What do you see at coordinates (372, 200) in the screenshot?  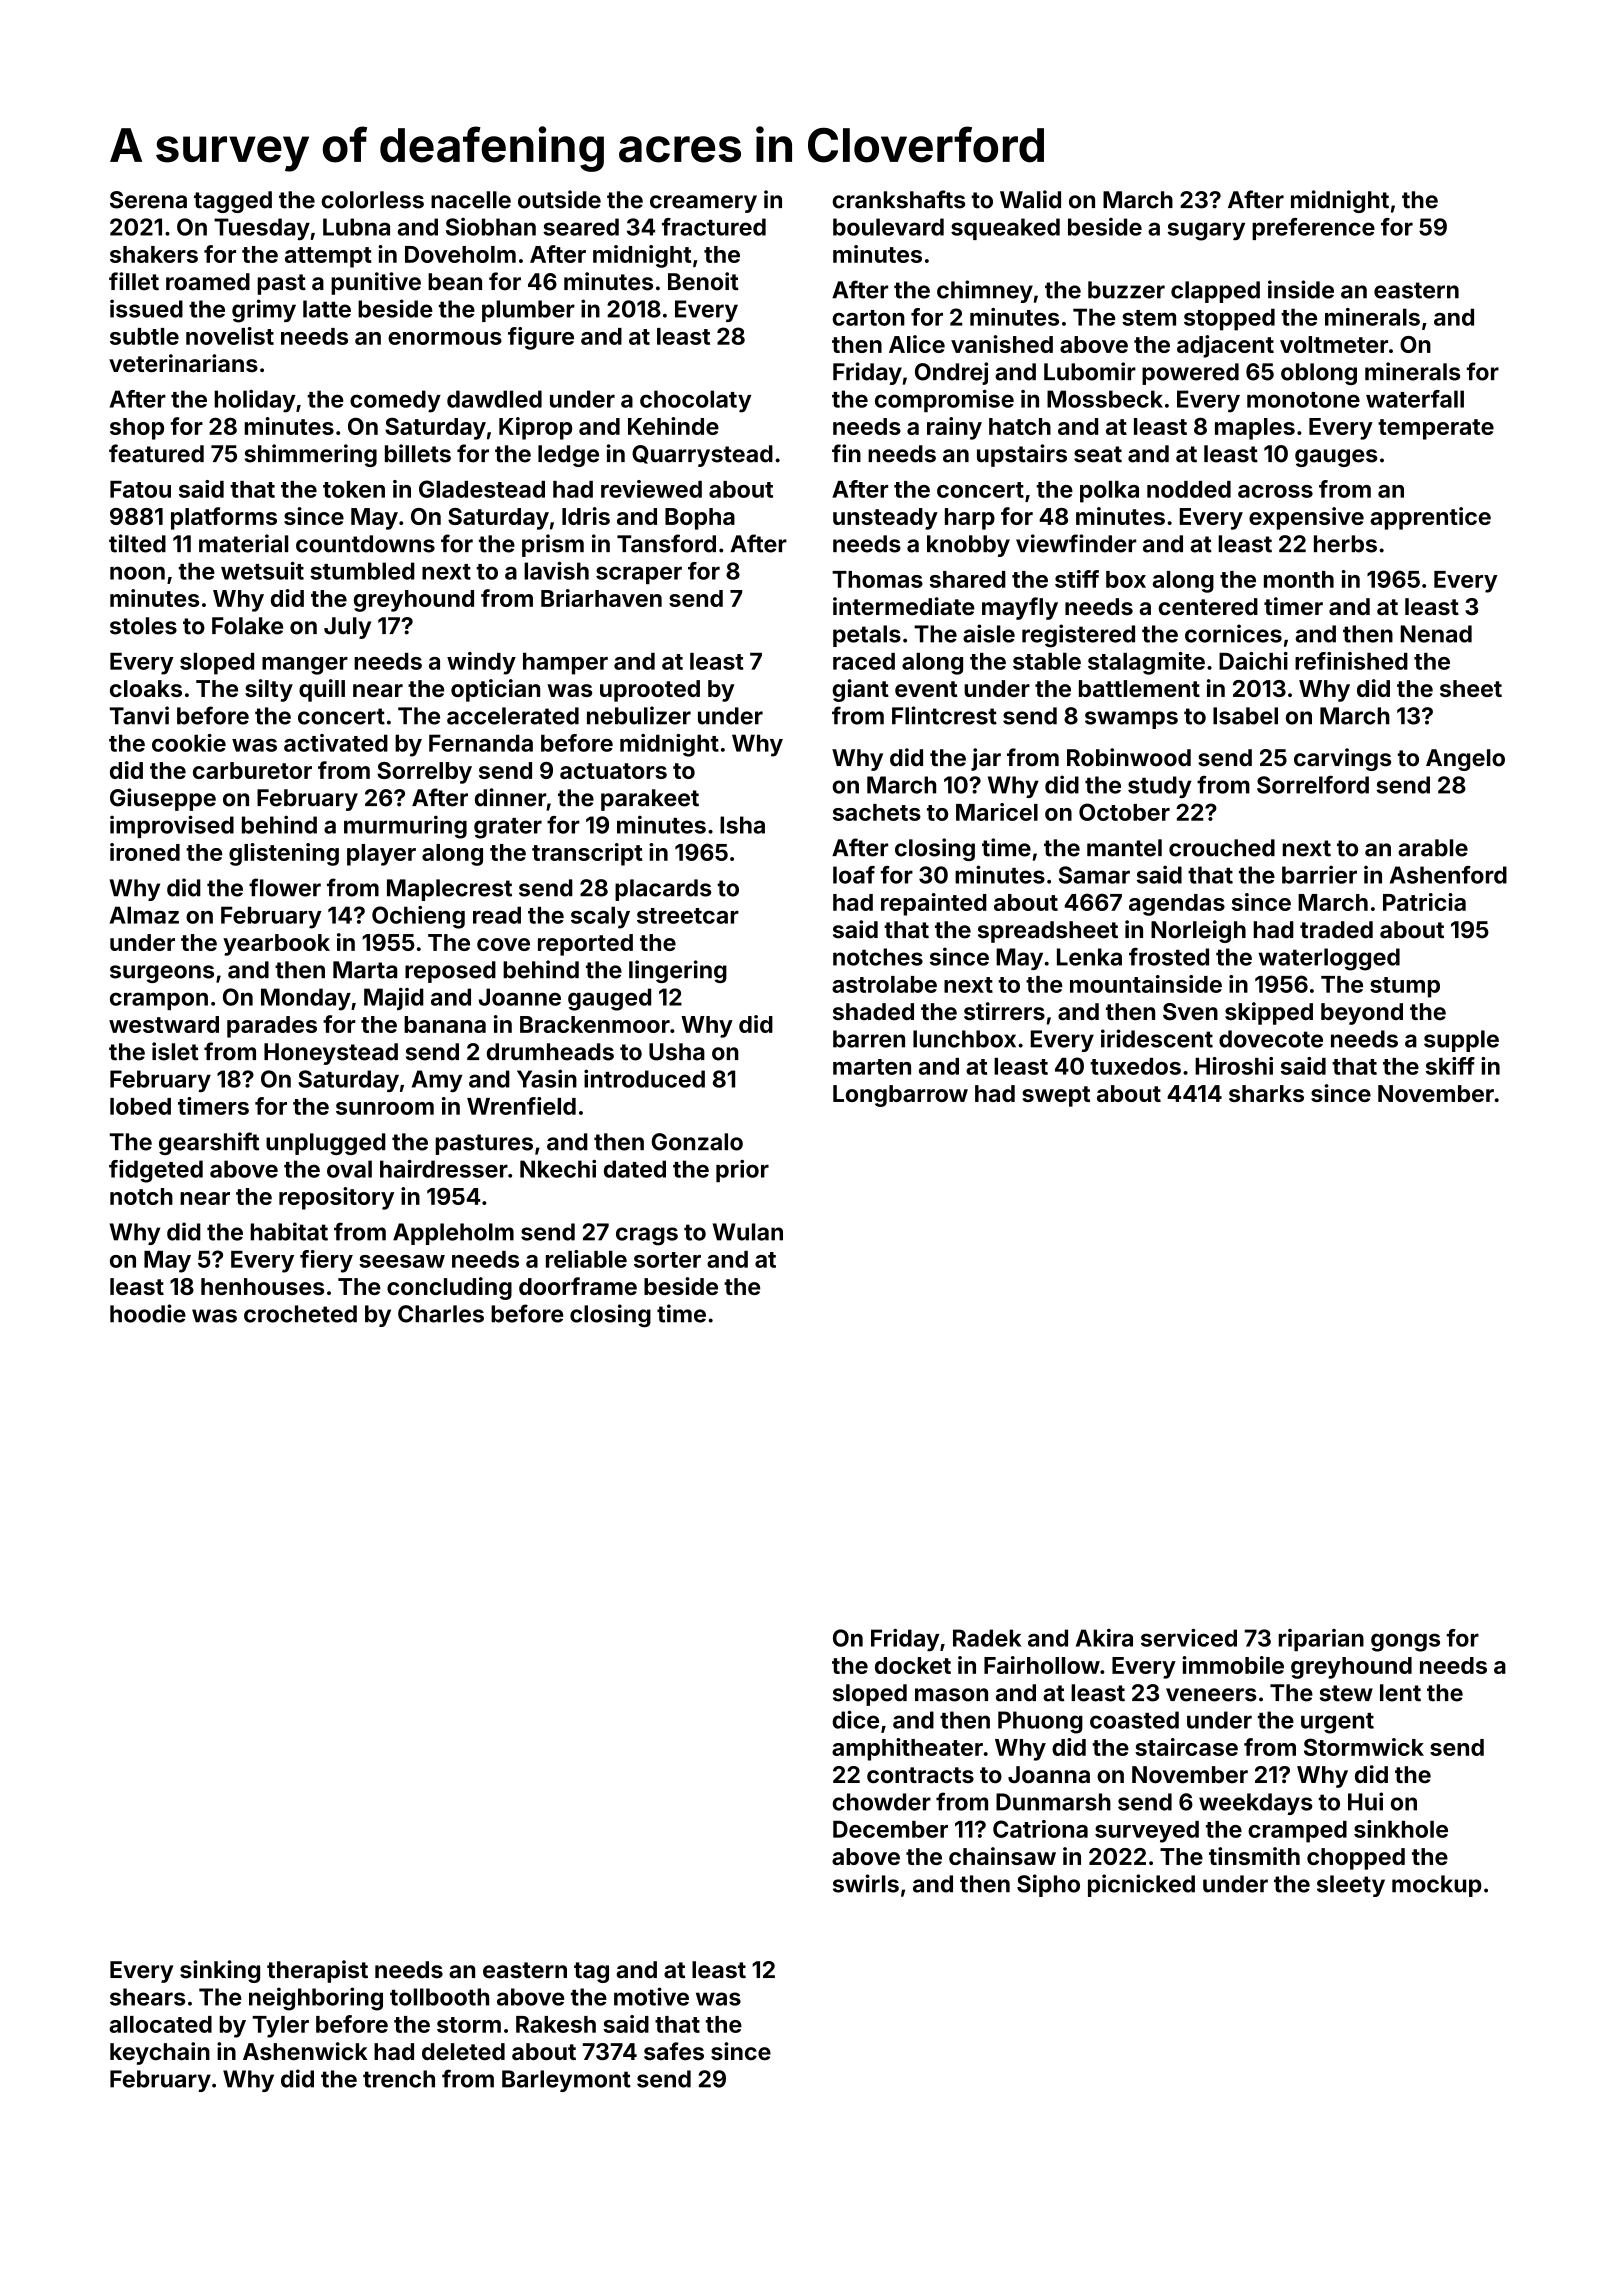 I see `colorless` at bounding box center [372, 200].
